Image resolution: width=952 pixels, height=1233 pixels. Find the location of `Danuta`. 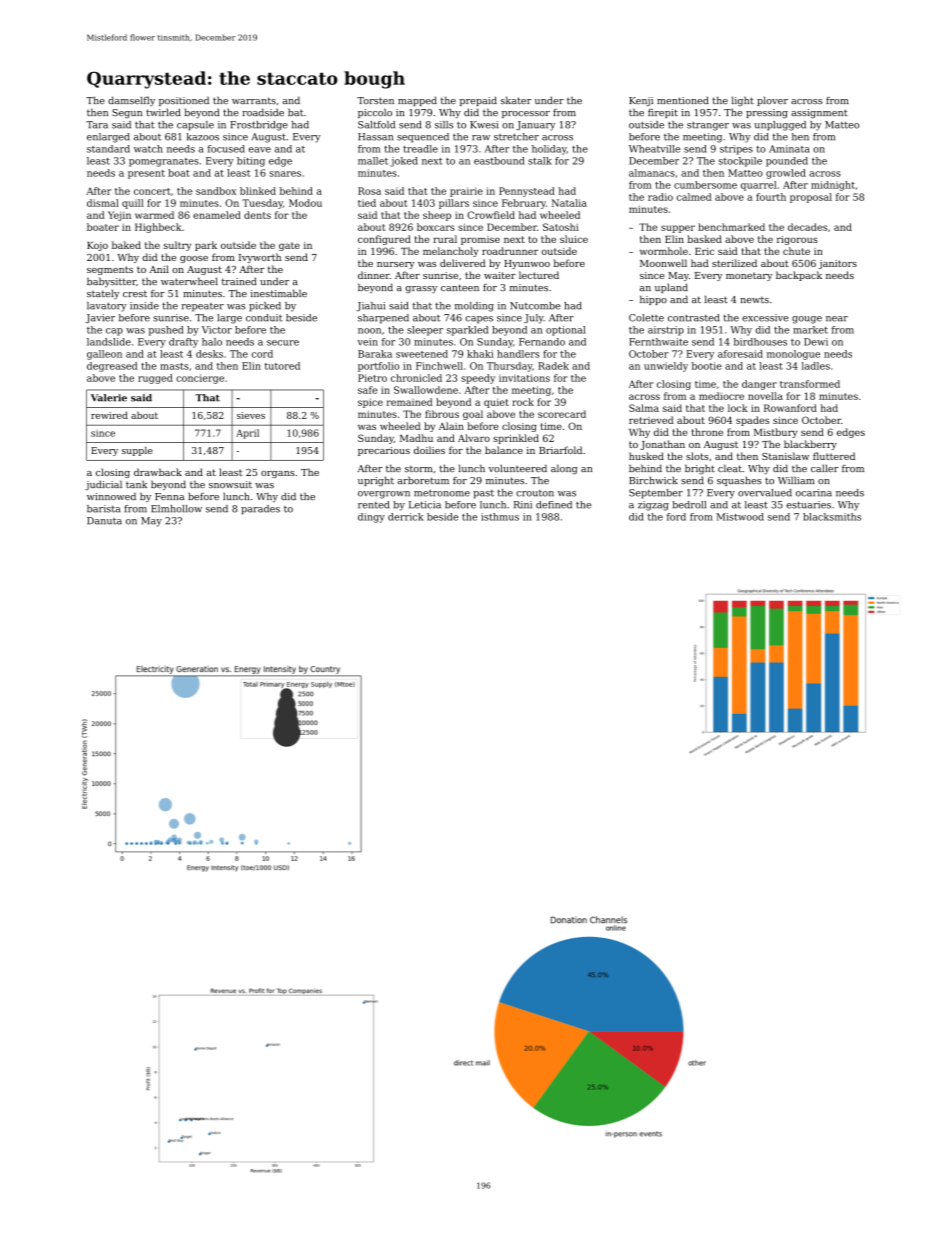

Danuta is located at coordinates (104, 521).
